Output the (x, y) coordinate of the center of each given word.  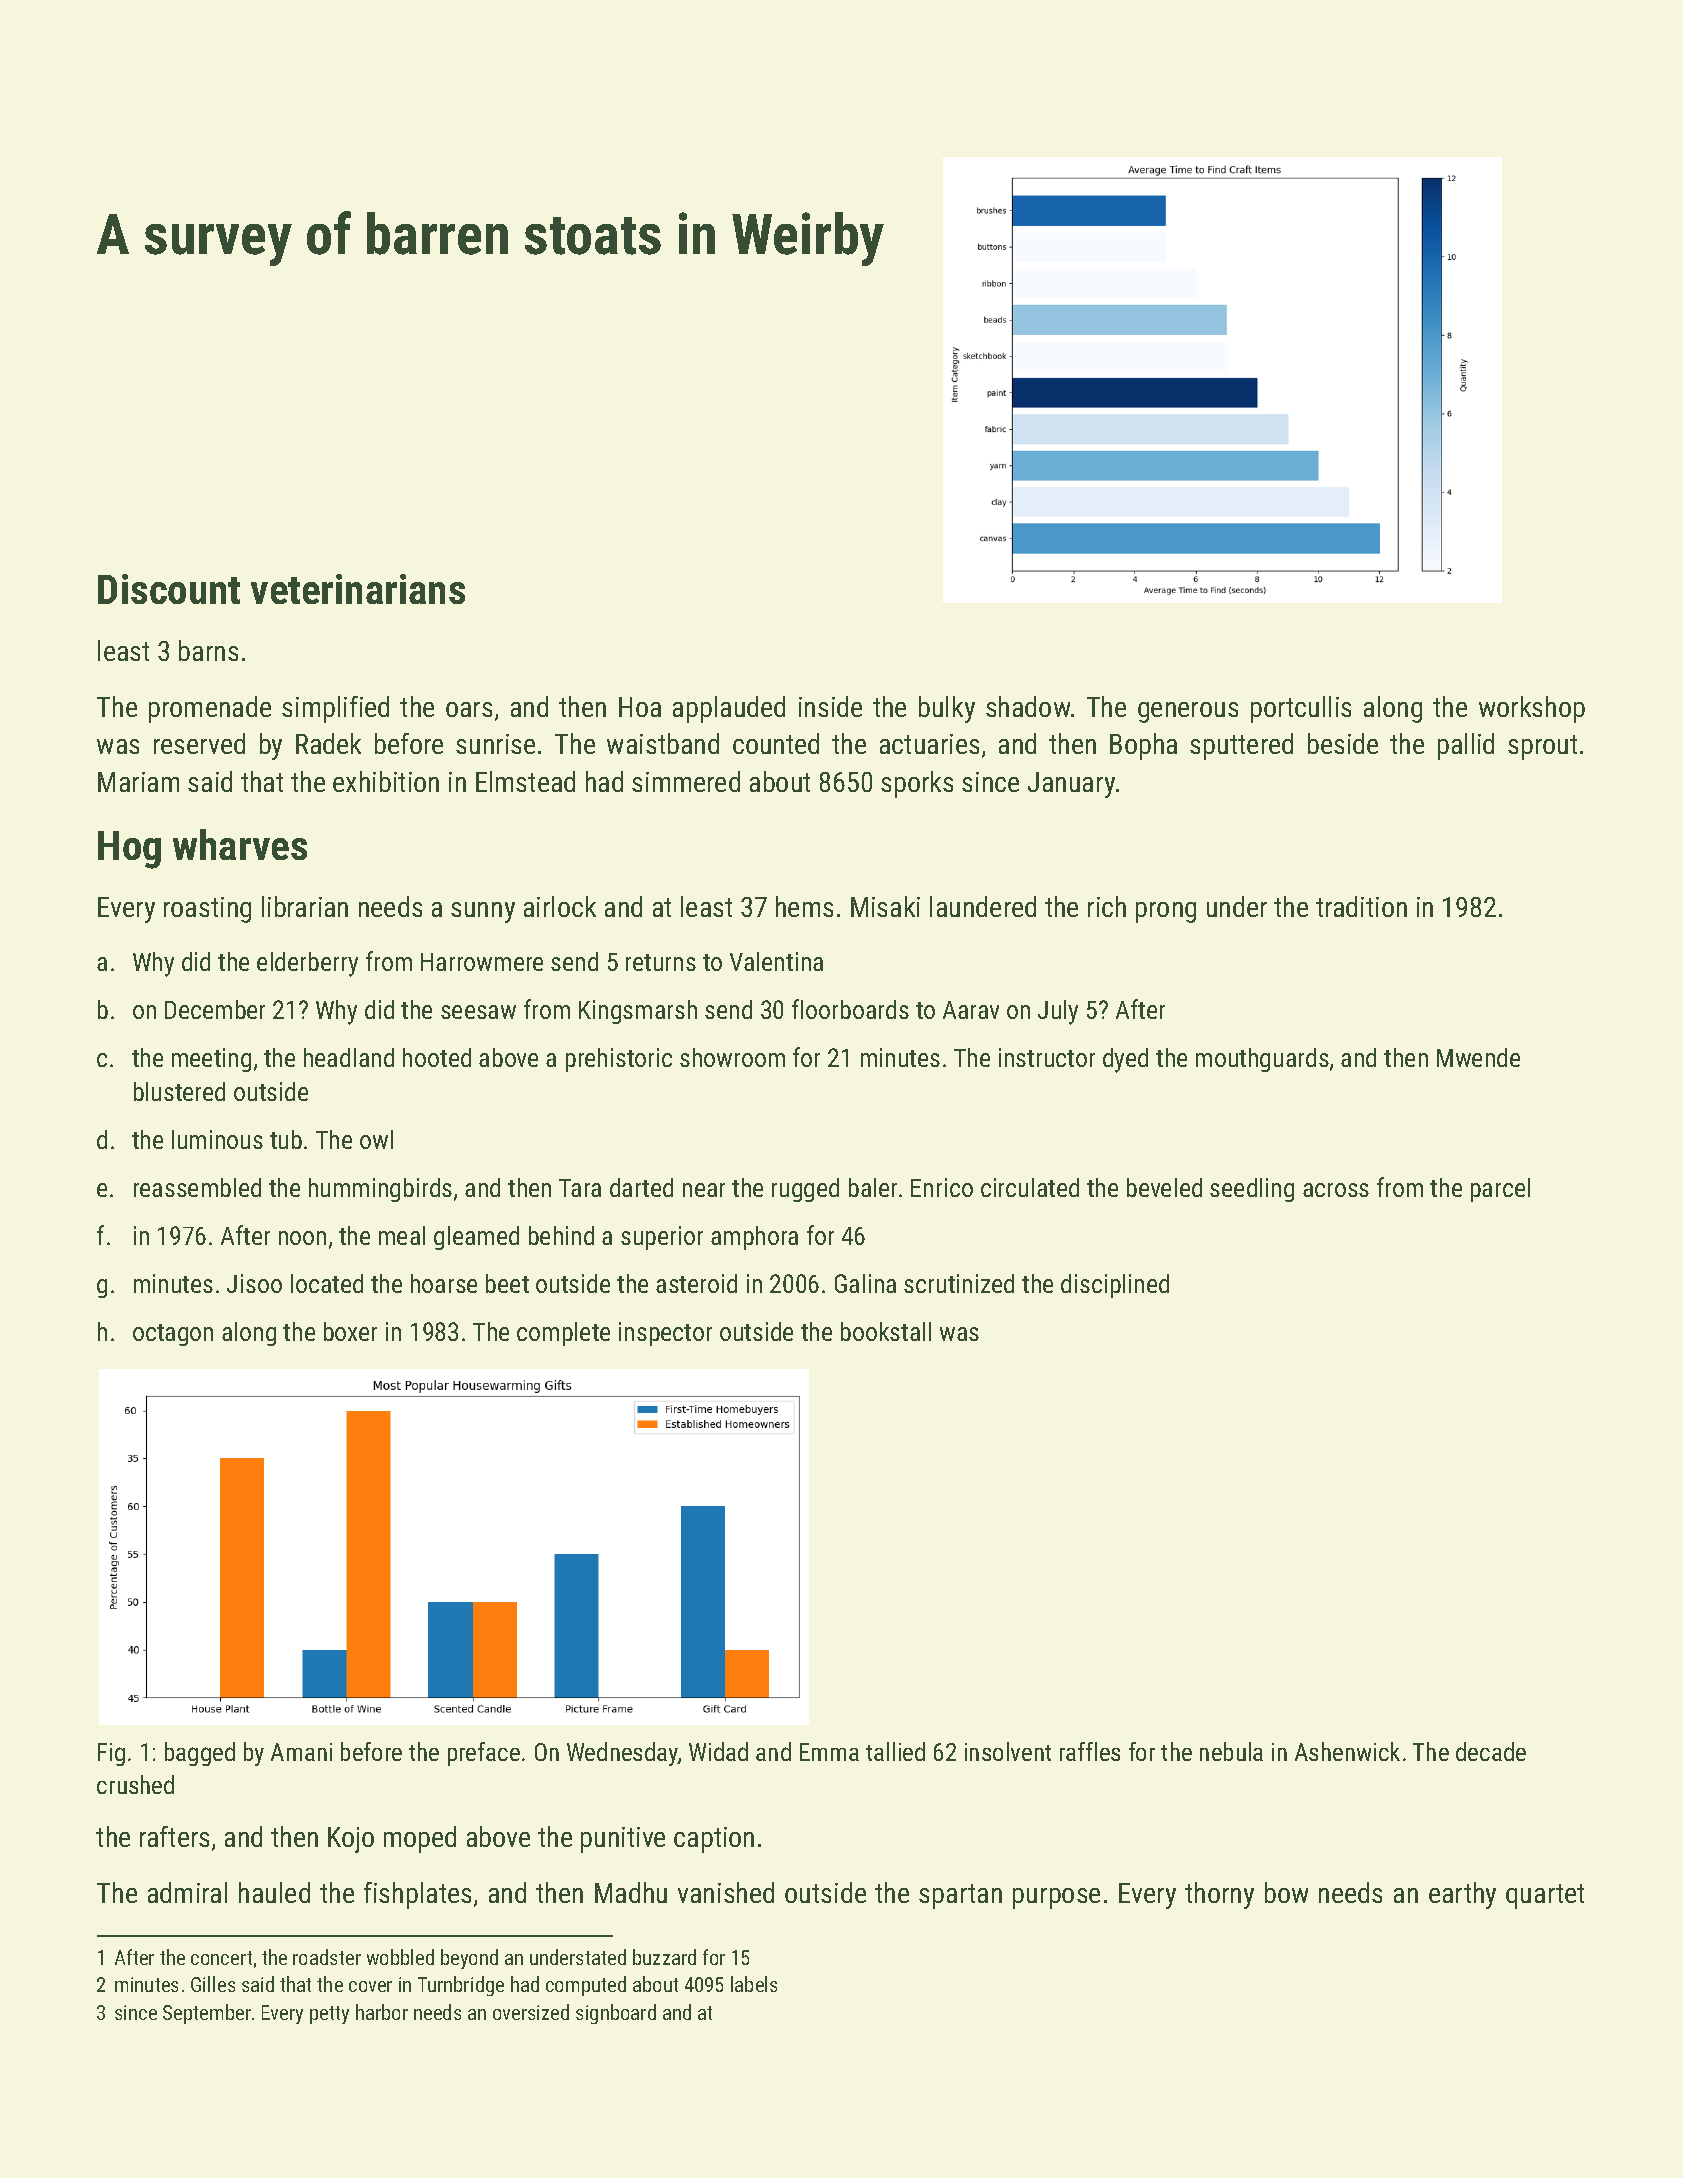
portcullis (1301, 709)
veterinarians (358, 589)
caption (714, 1840)
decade (1491, 1751)
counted (776, 743)
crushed (135, 1784)
